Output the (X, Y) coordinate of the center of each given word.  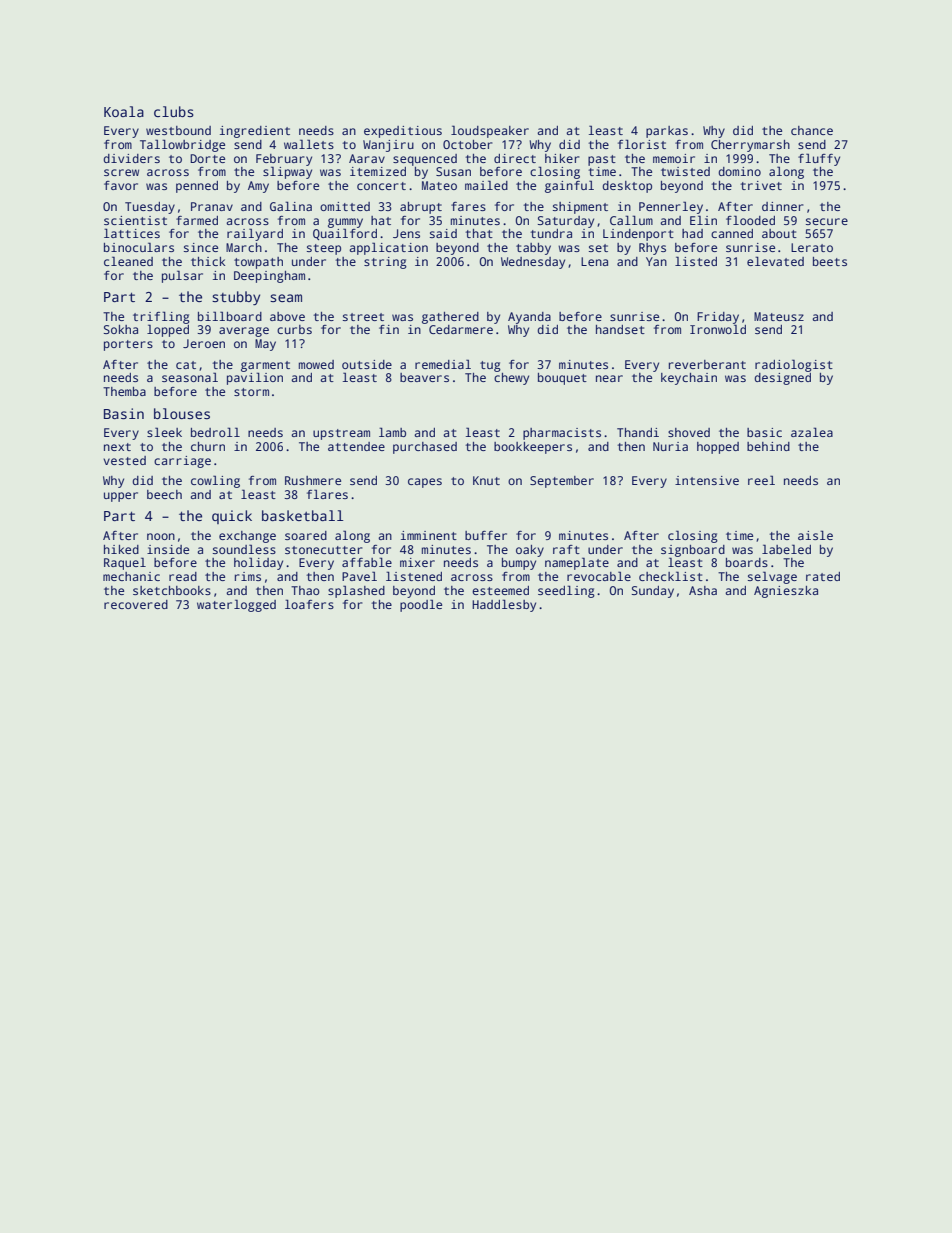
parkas (667, 132)
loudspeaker (490, 131)
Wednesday (533, 263)
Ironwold (718, 329)
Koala (124, 111)
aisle (815, 535)
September (562, 482)
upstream (341, 434)
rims (248, 576)
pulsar (182, 276)
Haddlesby (504, 605)
